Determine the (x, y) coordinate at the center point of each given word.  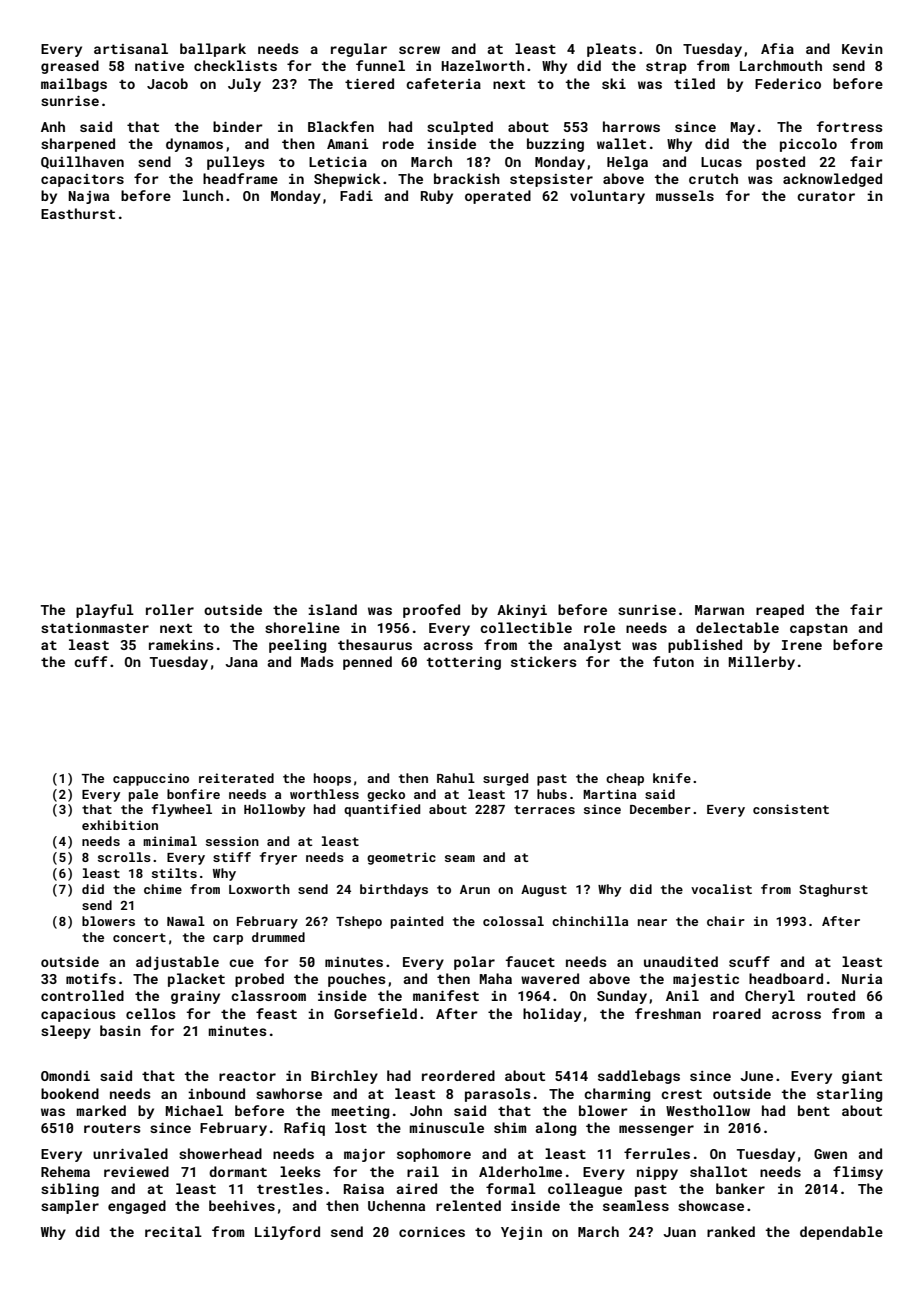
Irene (802, 645)
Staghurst (833, 890)
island (332, 609)
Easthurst (78, 213)
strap (666, 68)
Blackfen (341, 126)
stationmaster (95, 628)
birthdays (394, 890)
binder (238, 126)
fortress (850, 126)
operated (498, 197)
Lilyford (287, 1233)
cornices (432, 1232)
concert (139, 937)
